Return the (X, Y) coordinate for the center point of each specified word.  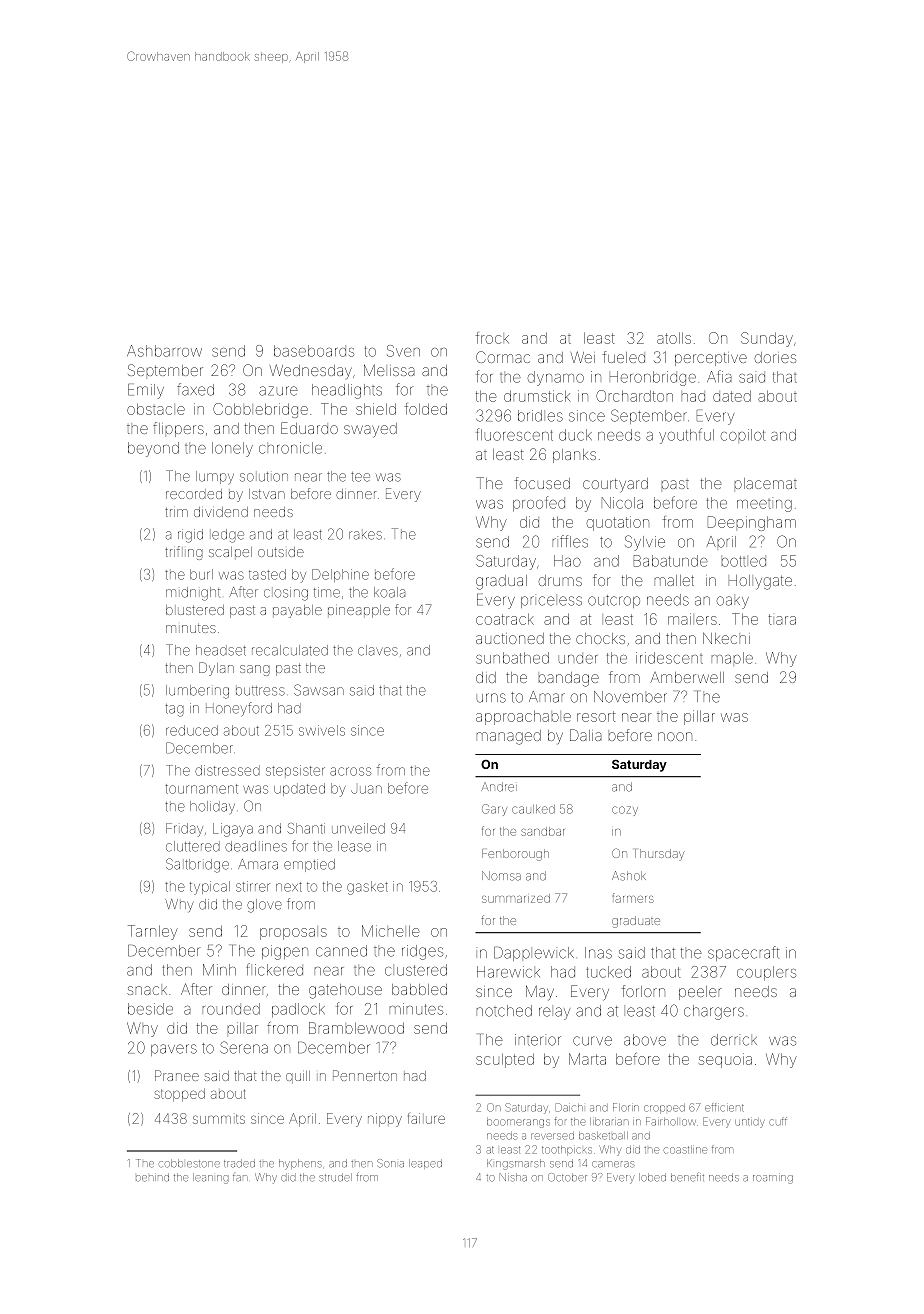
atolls (674, 338)
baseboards (314, 351)
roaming (773, 1179)
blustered (195, 610)
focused (542, 483)
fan (240, 1178)
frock (492, 338)
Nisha (513, 1177)
